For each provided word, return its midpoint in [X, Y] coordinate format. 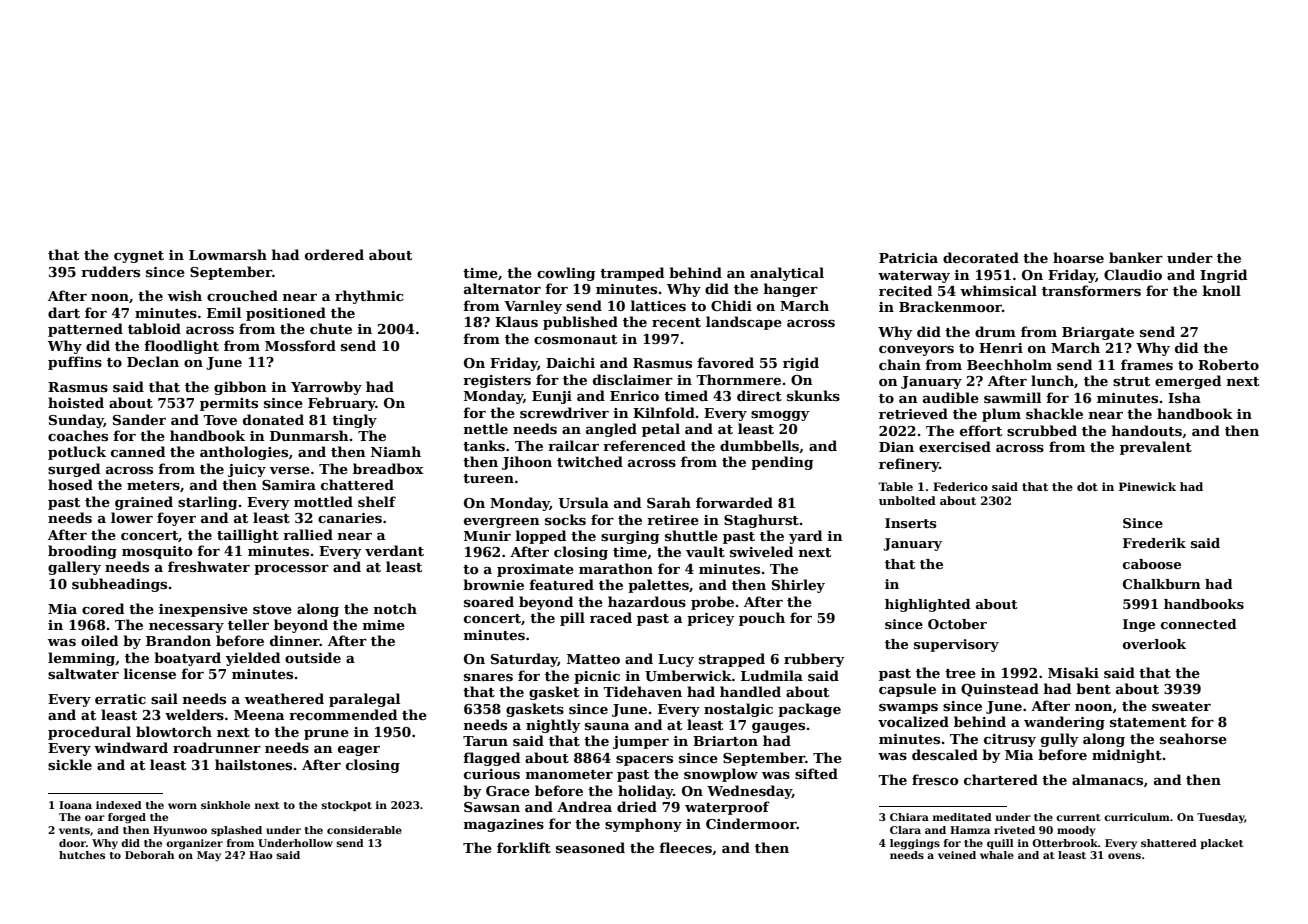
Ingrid [1223, 276]
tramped [632, 274]
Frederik [1154, 543]
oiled [99, 640]
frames [1147, 364]
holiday [645, 792]
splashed [236, 831]
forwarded [734, 502]
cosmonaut [575, 339]
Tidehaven [642, 691]
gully [1060, 740]
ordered [334, 254]
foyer [176, 519]
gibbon [240, 388]
